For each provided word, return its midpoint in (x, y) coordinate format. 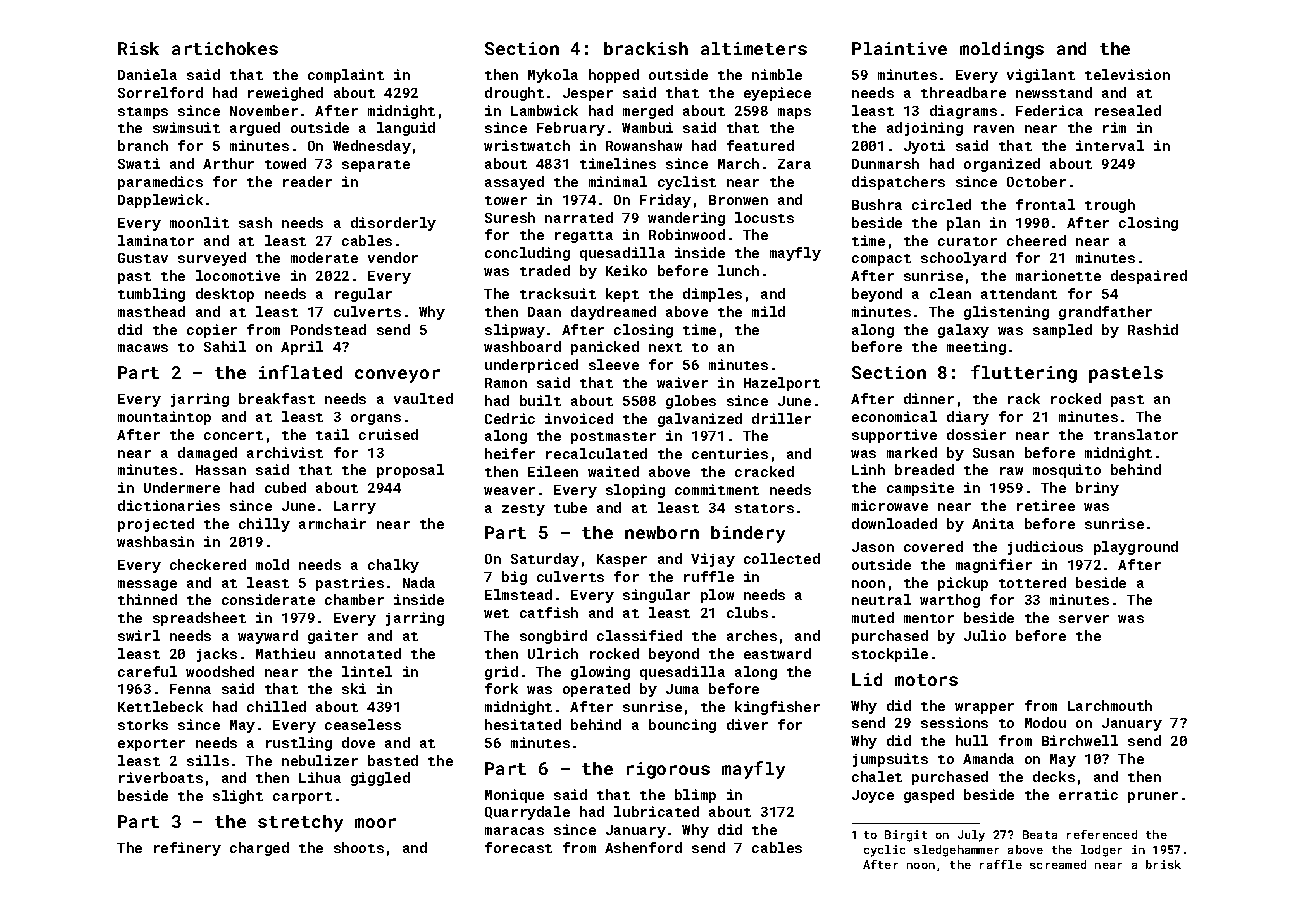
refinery (187, 849)
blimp (695, 796)
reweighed (285, 94)
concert (233, 435)
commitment (717, 489)
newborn (662, 532)
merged (648, 112)
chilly (264, 525)
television (1127, 74)
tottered (1032, 582)
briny (1097, 489)
